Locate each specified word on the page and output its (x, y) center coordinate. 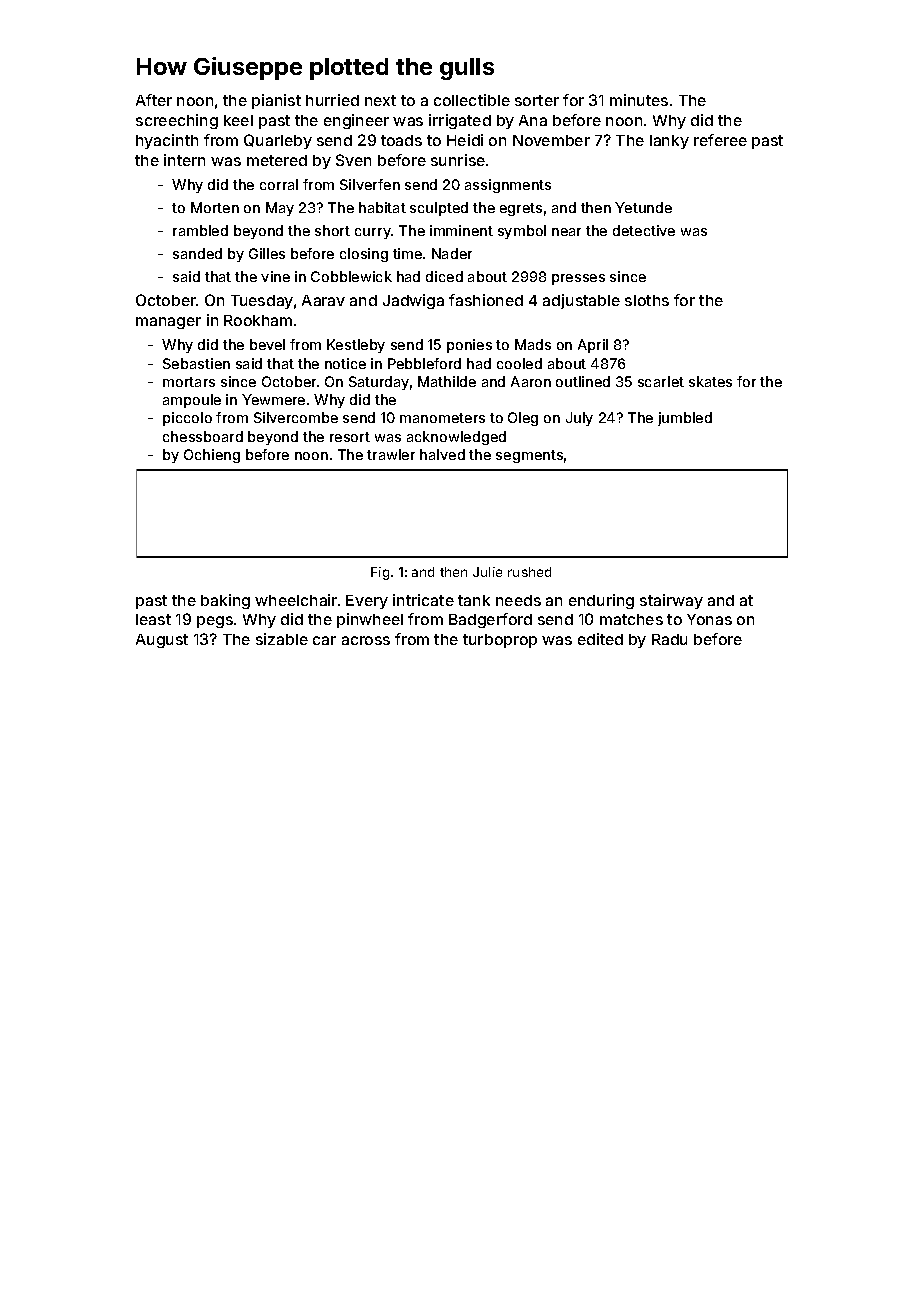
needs (518, 600)
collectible (472, 100)
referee (720, 140)
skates (710, 381)
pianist (276, 101)
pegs (215, 622)
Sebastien (196, 363)
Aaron (531, 381)
